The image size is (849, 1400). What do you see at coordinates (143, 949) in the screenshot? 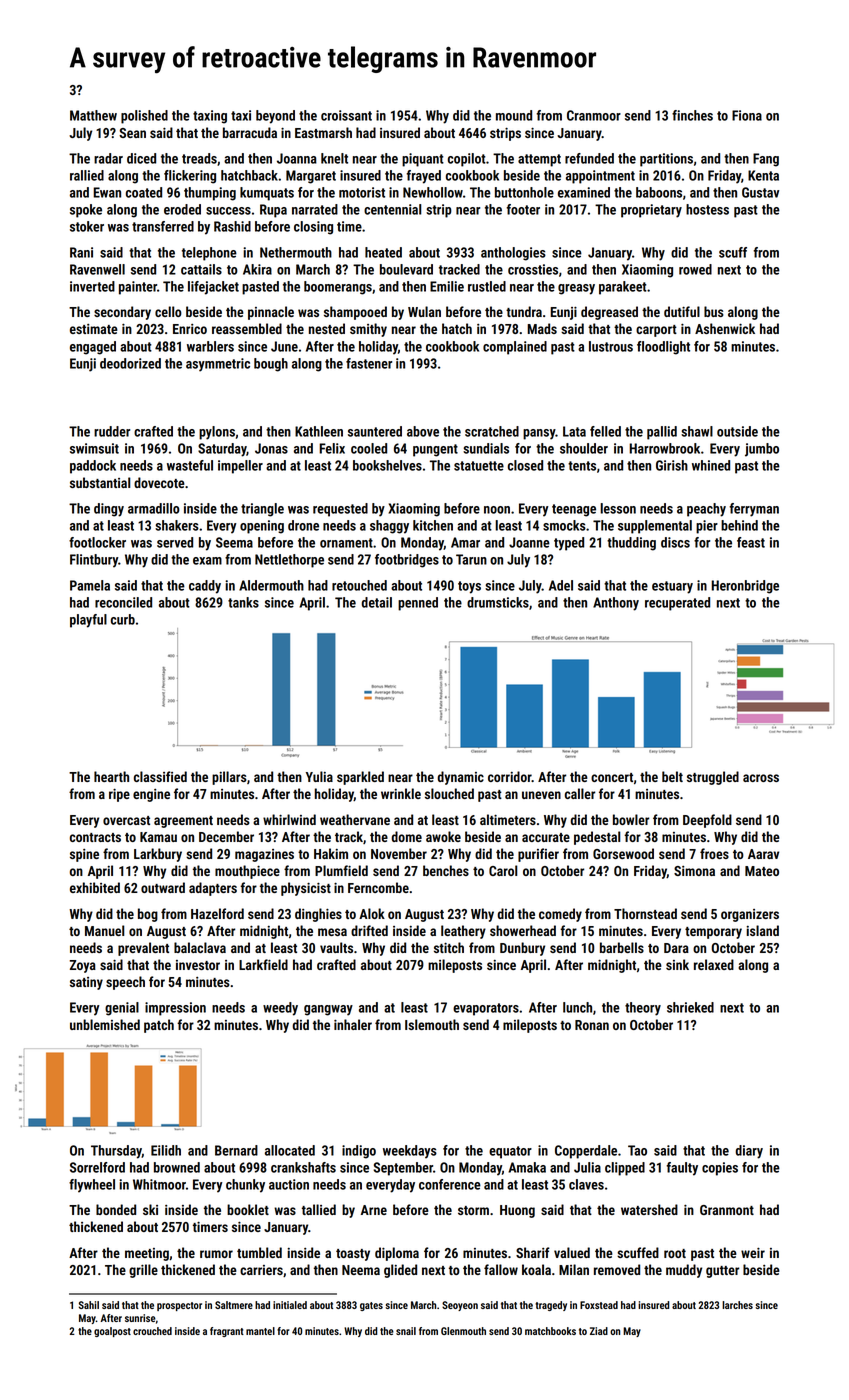
I see `prevalent` at bounding box center [143, 949].
